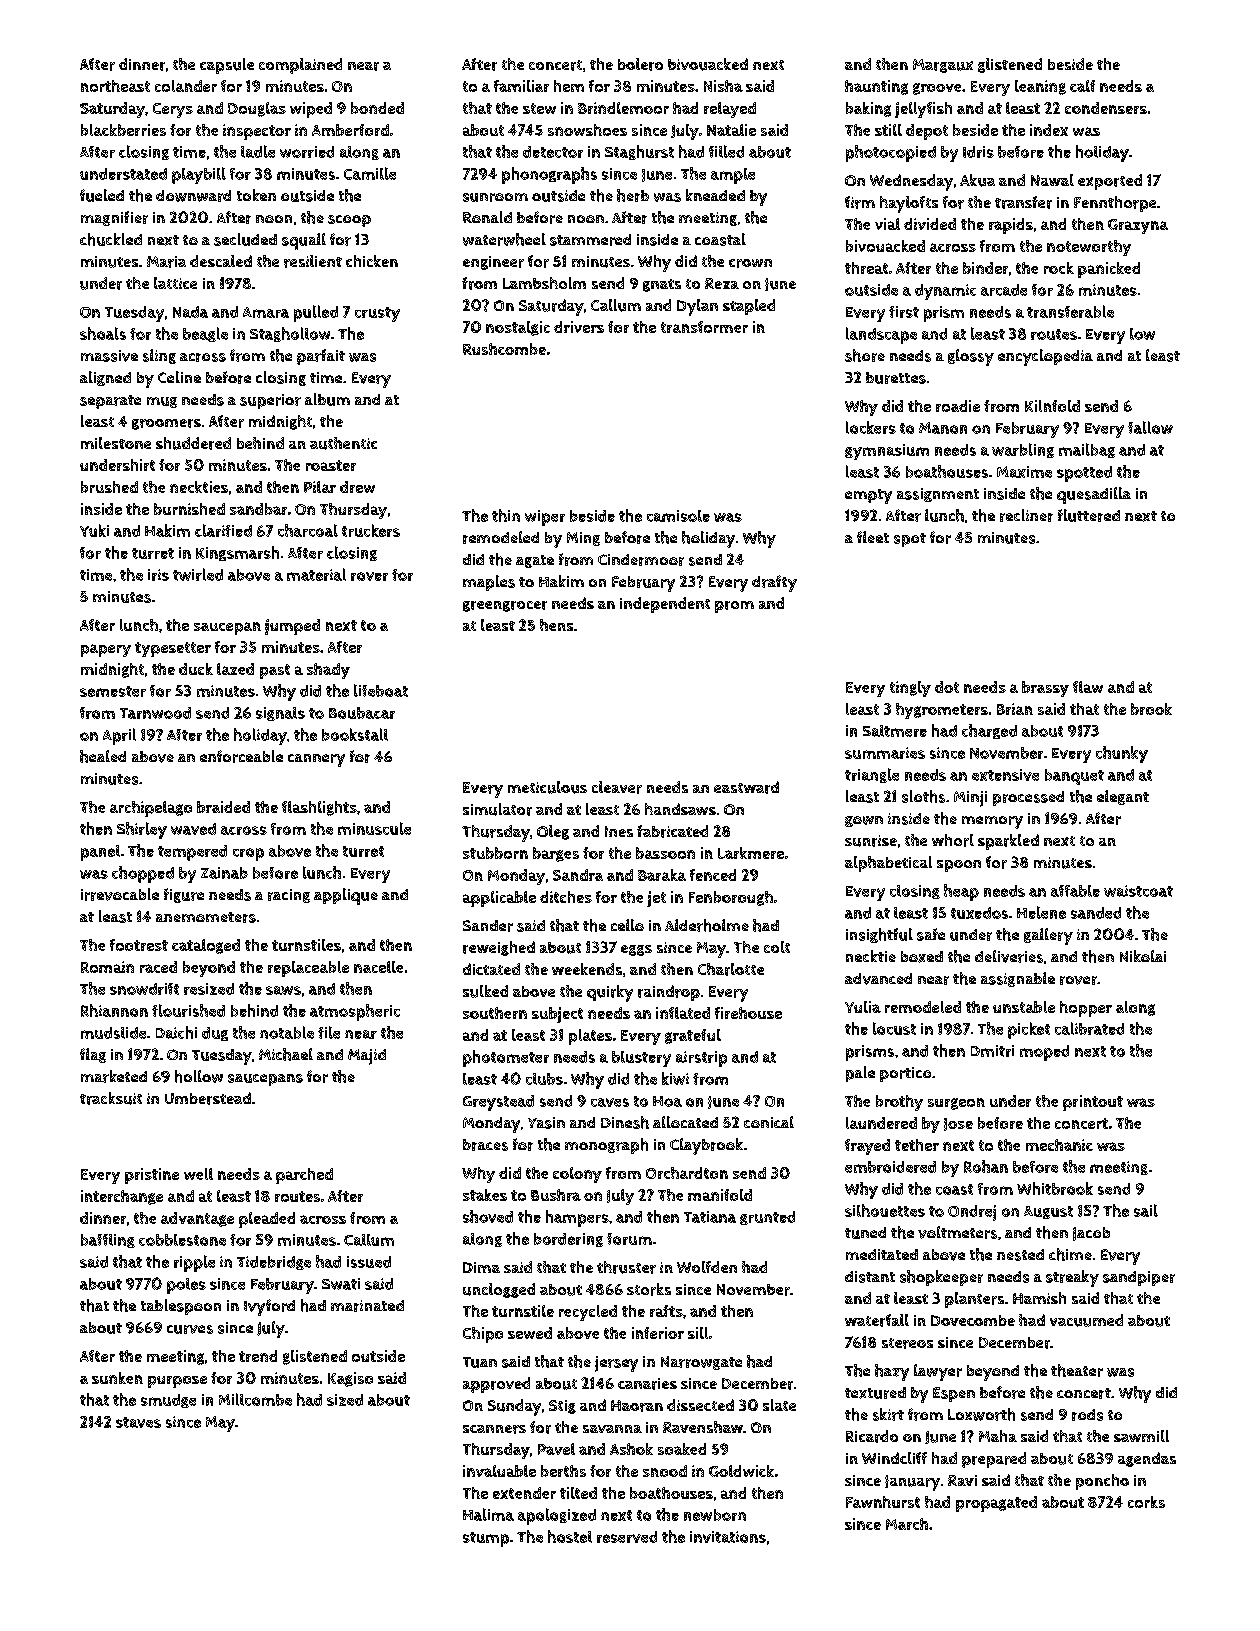  I want to click on condensers, so click(1106, 108).
